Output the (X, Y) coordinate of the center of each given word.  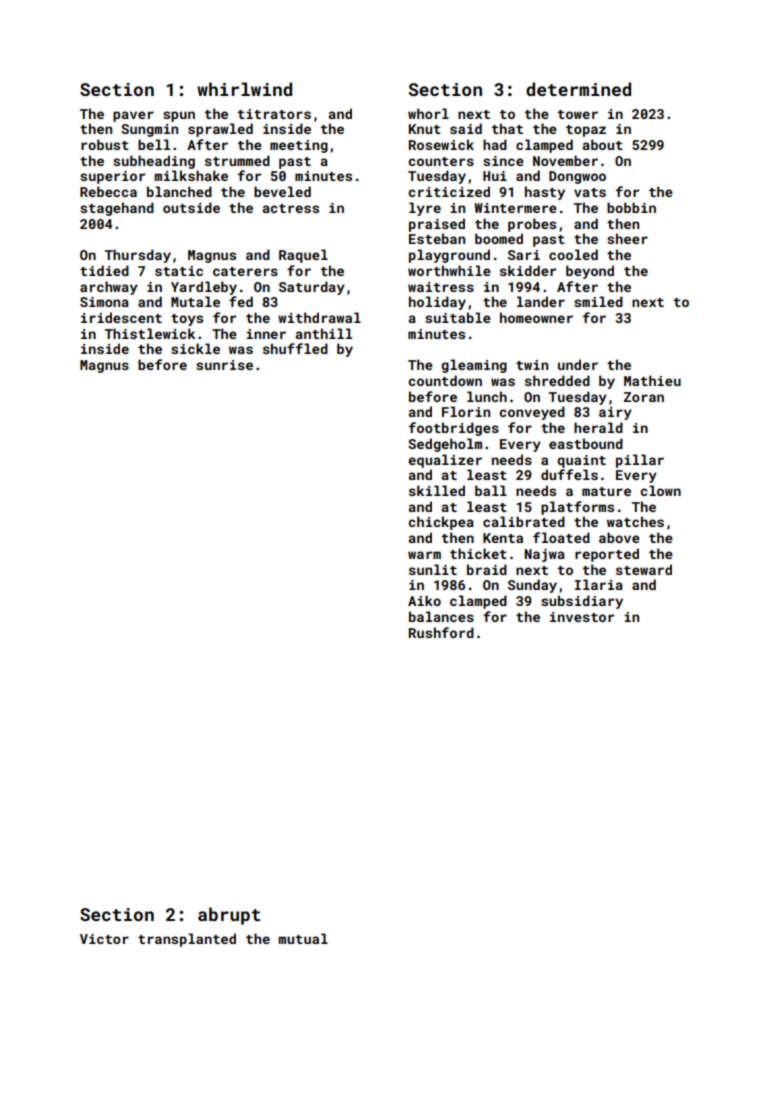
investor (582, 617)
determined (578, 89)
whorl (428, 113)
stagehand (117, 209)
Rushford (441, 632)
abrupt (229, 916)
